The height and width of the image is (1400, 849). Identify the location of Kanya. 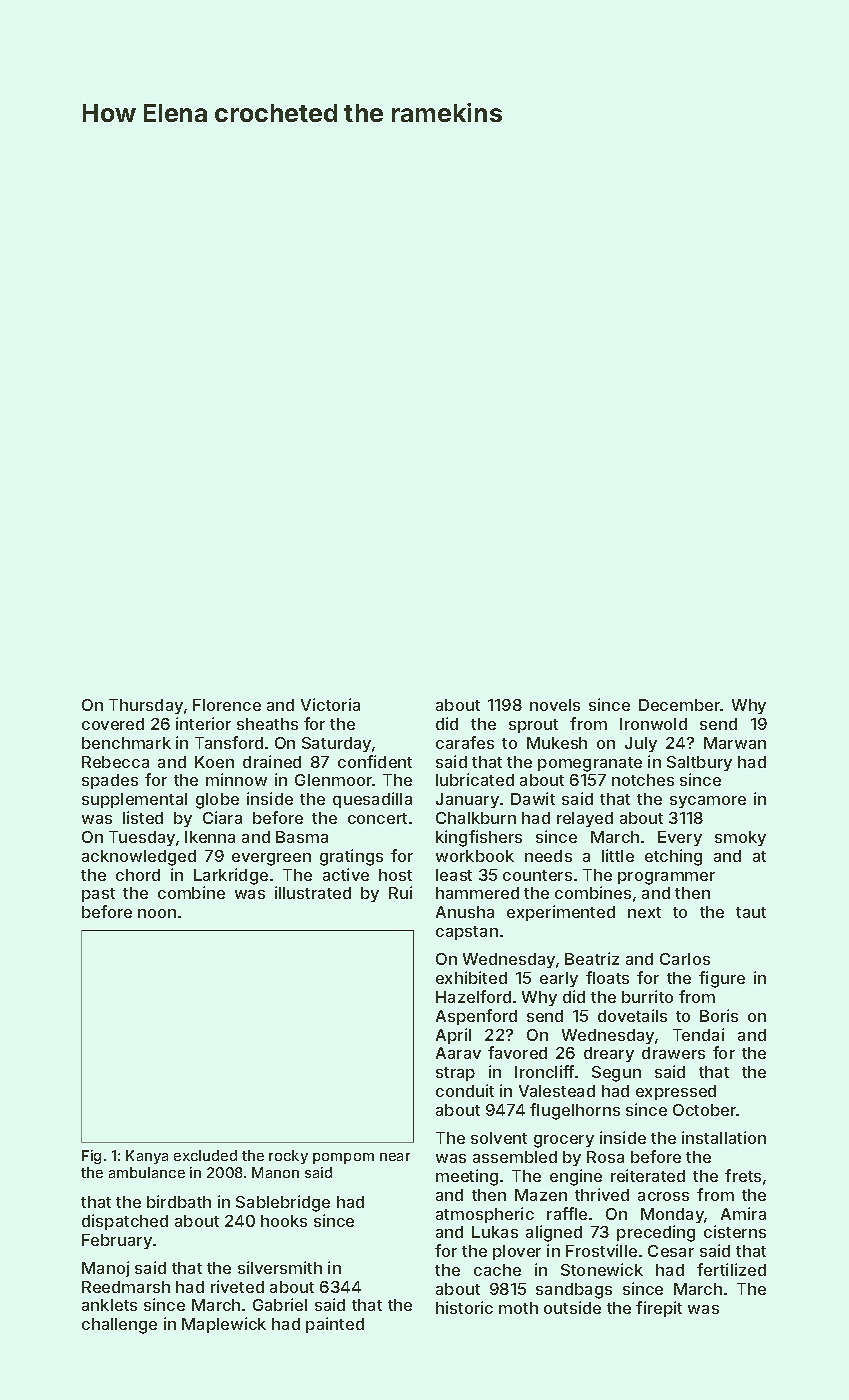
(147, 1157).
